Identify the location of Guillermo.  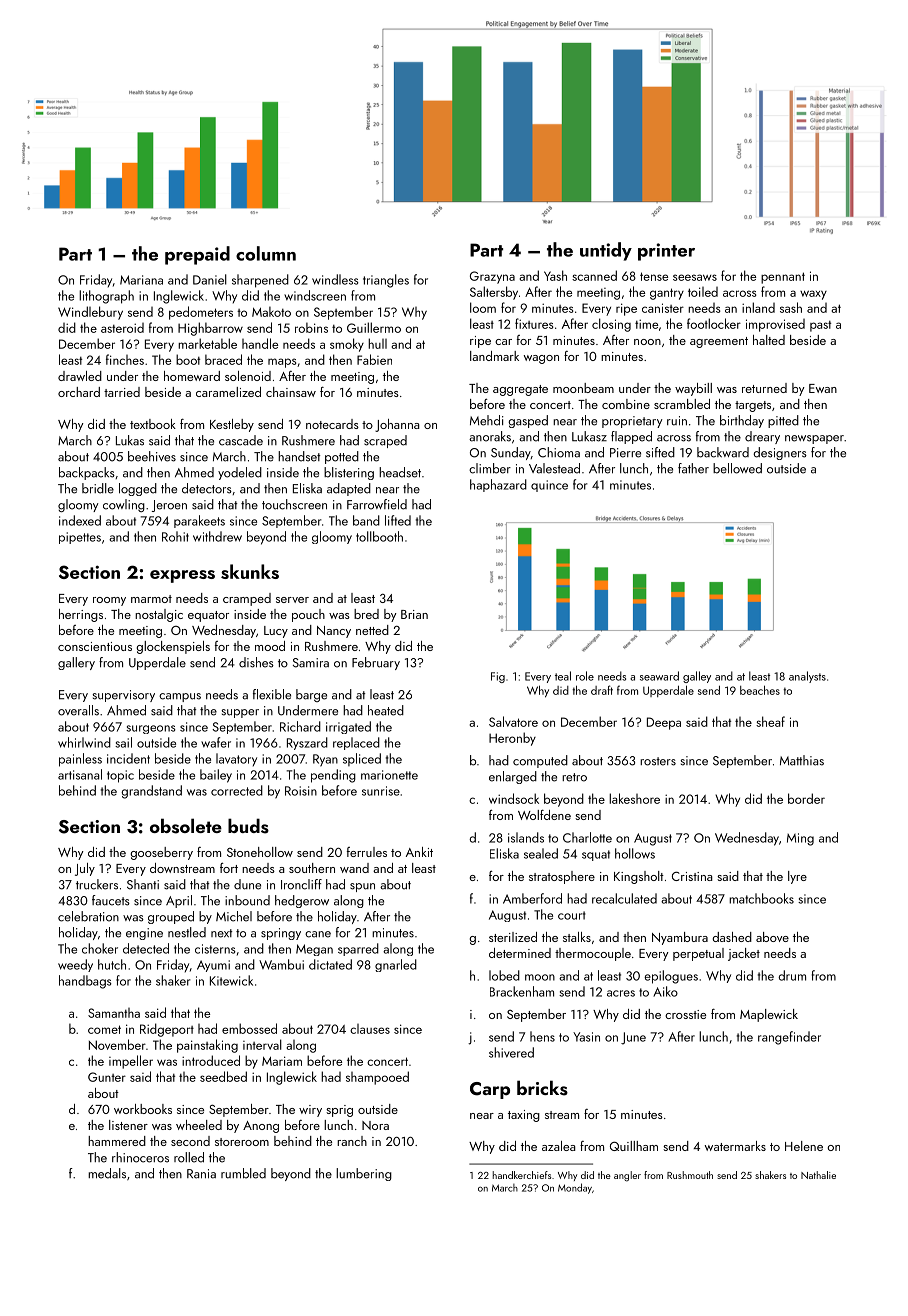
(374, 327).
